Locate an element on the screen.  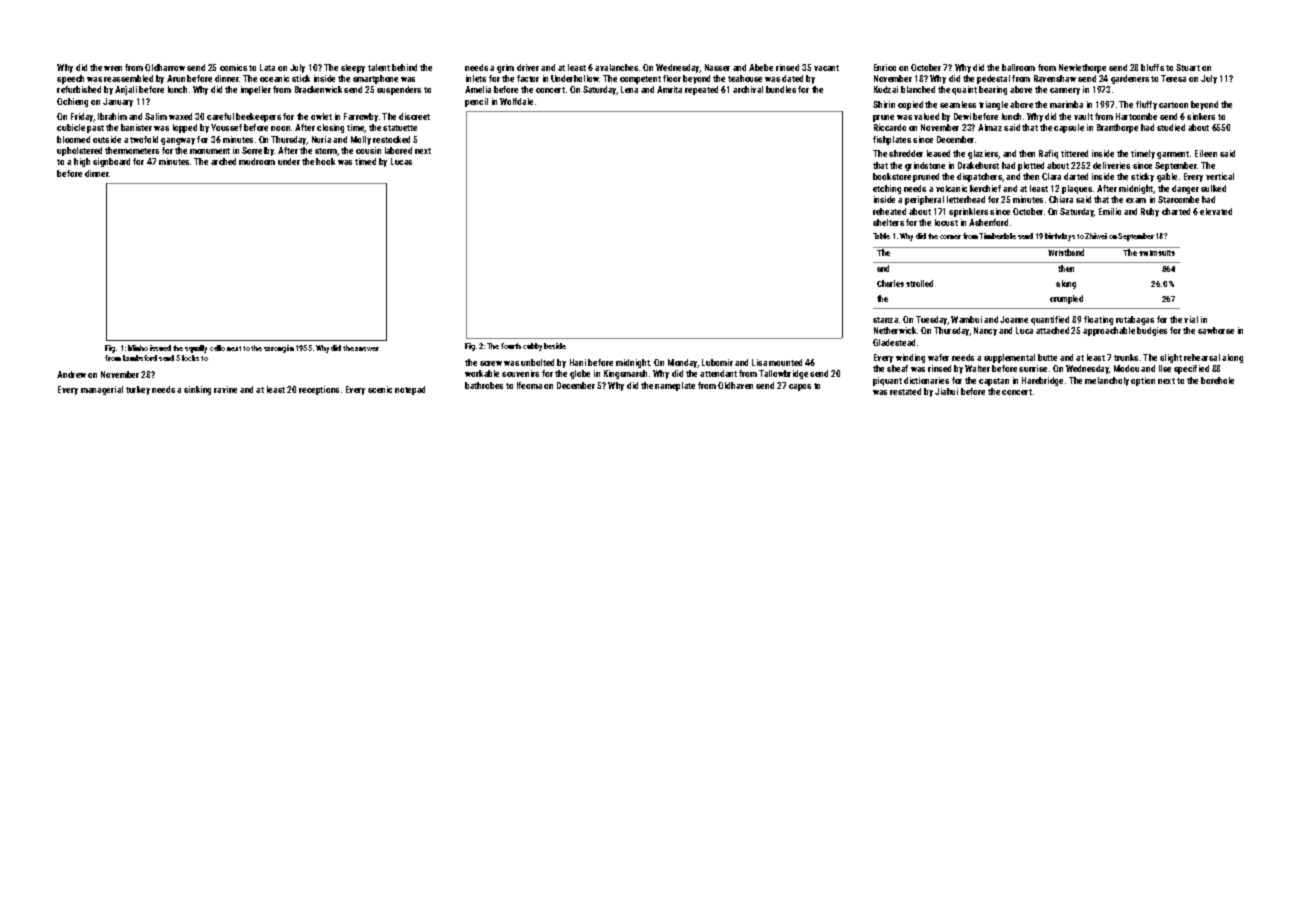
mudroom is located at coordinates (257, 161).
